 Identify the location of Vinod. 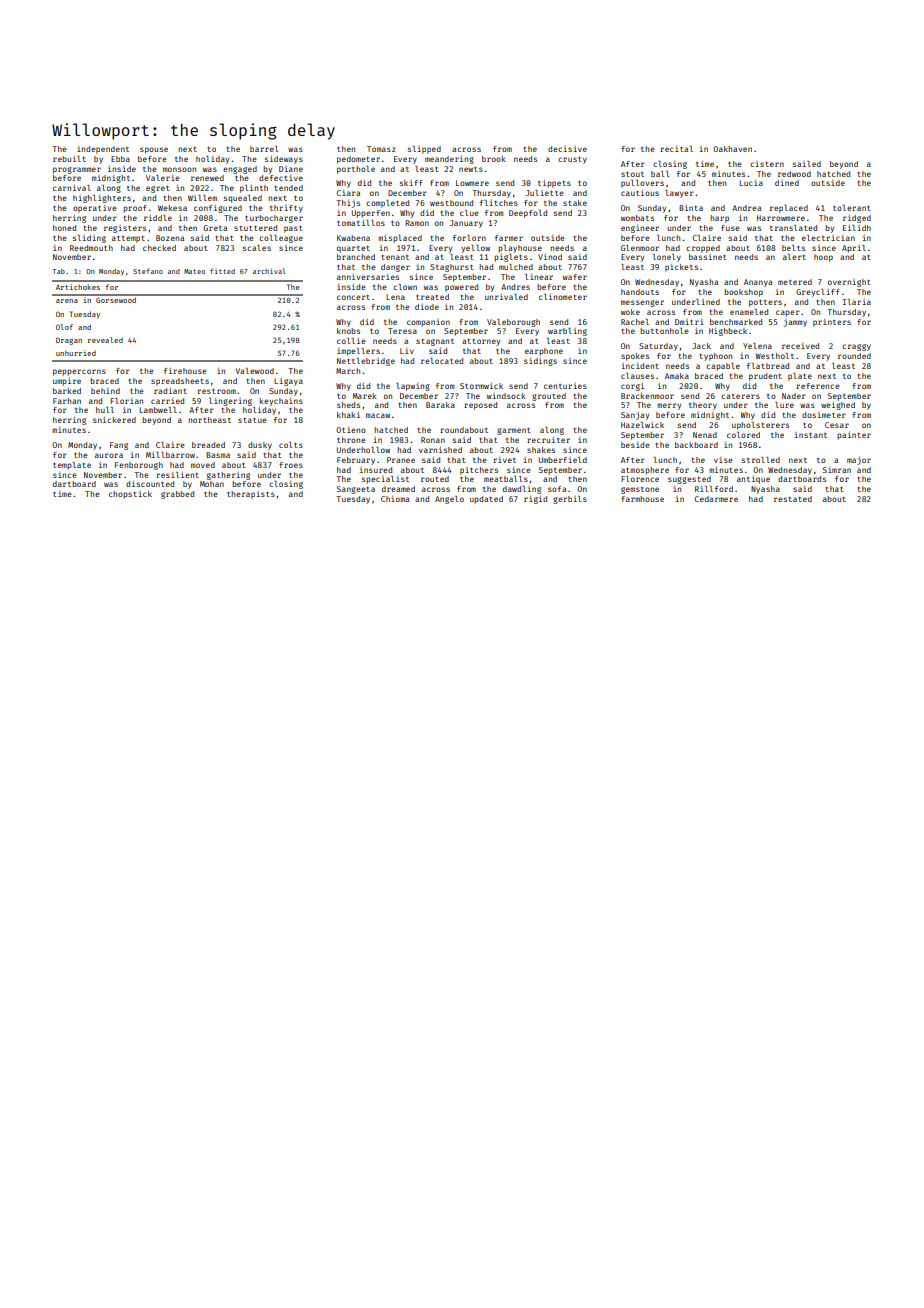
(550, 257).
